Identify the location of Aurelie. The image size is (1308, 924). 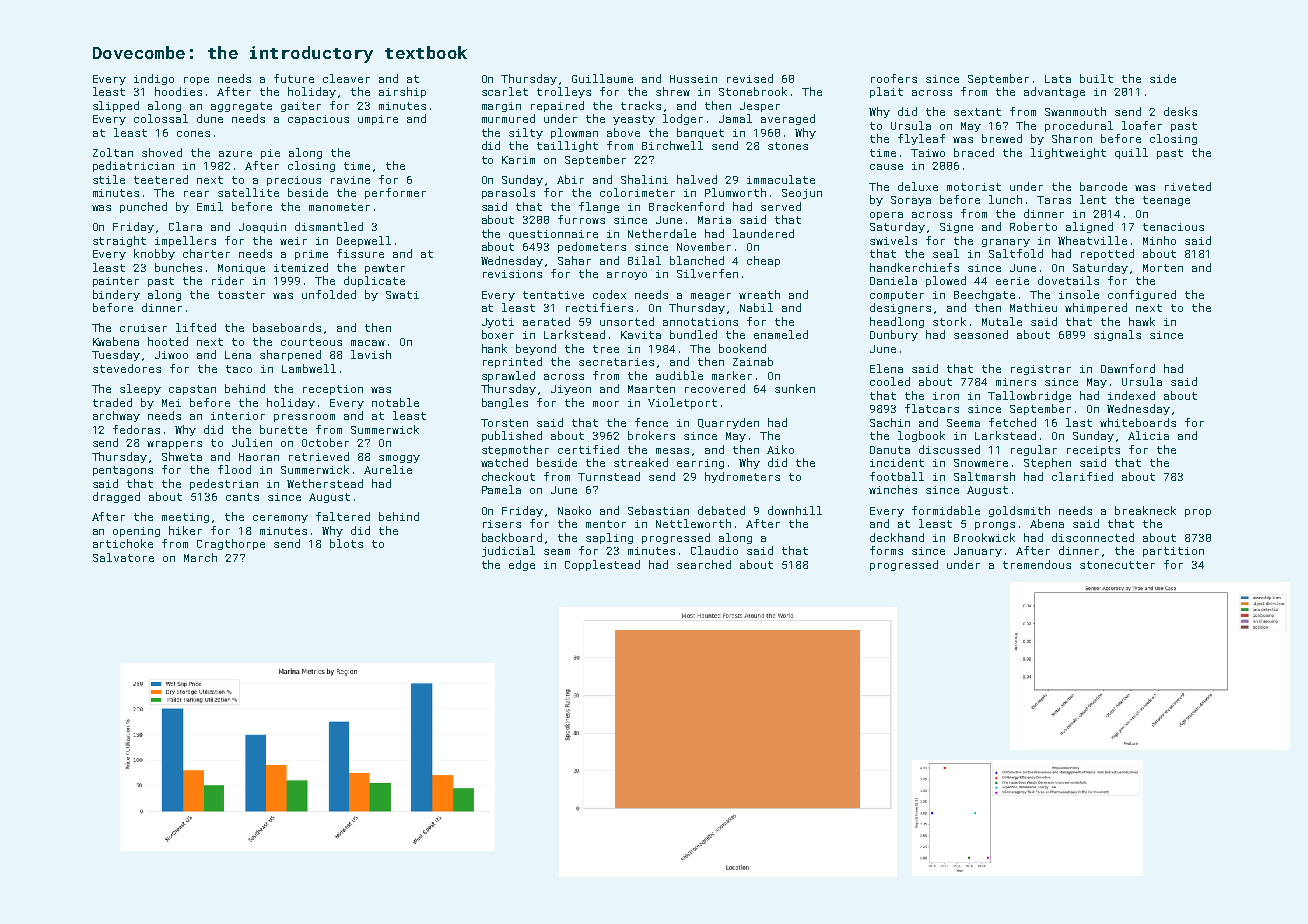
(388, 469).
